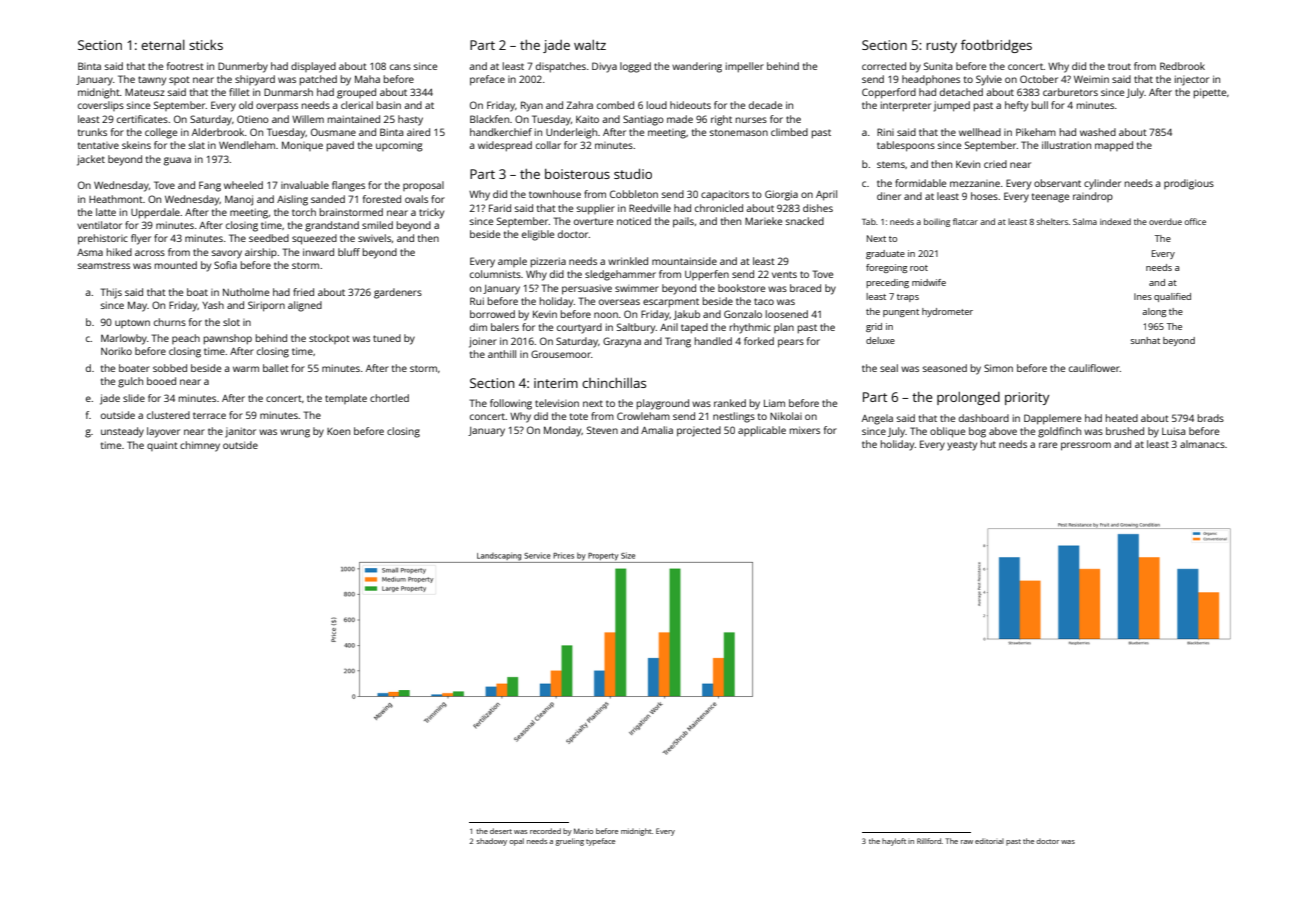 The width and height of the screenshot is (1308, 924). Describe the element at coordinates (1086, 446) in the screenshot. I see `pressroom` at that location.
